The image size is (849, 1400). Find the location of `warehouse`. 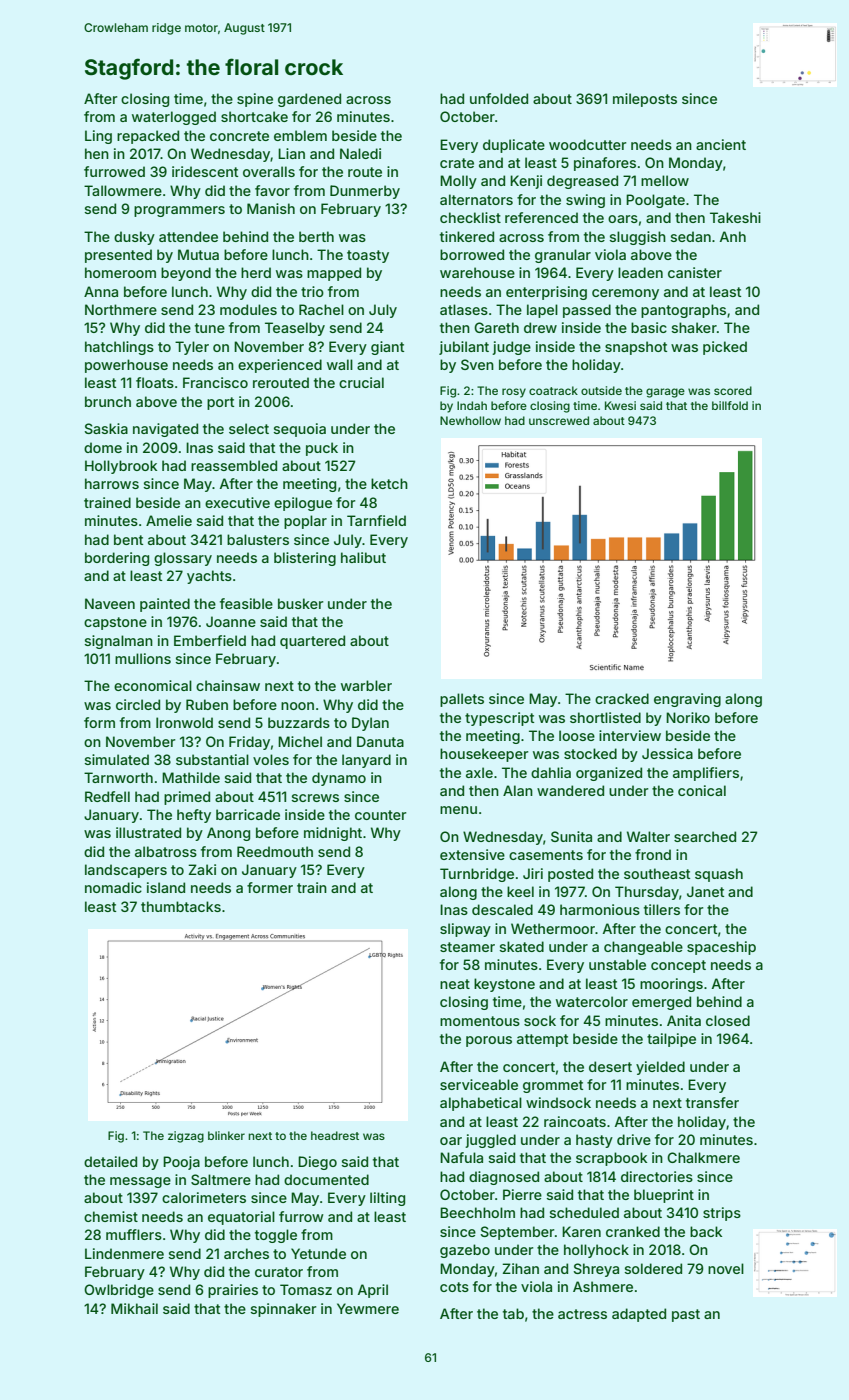

warehouse is located at coordinates (477, 272).
